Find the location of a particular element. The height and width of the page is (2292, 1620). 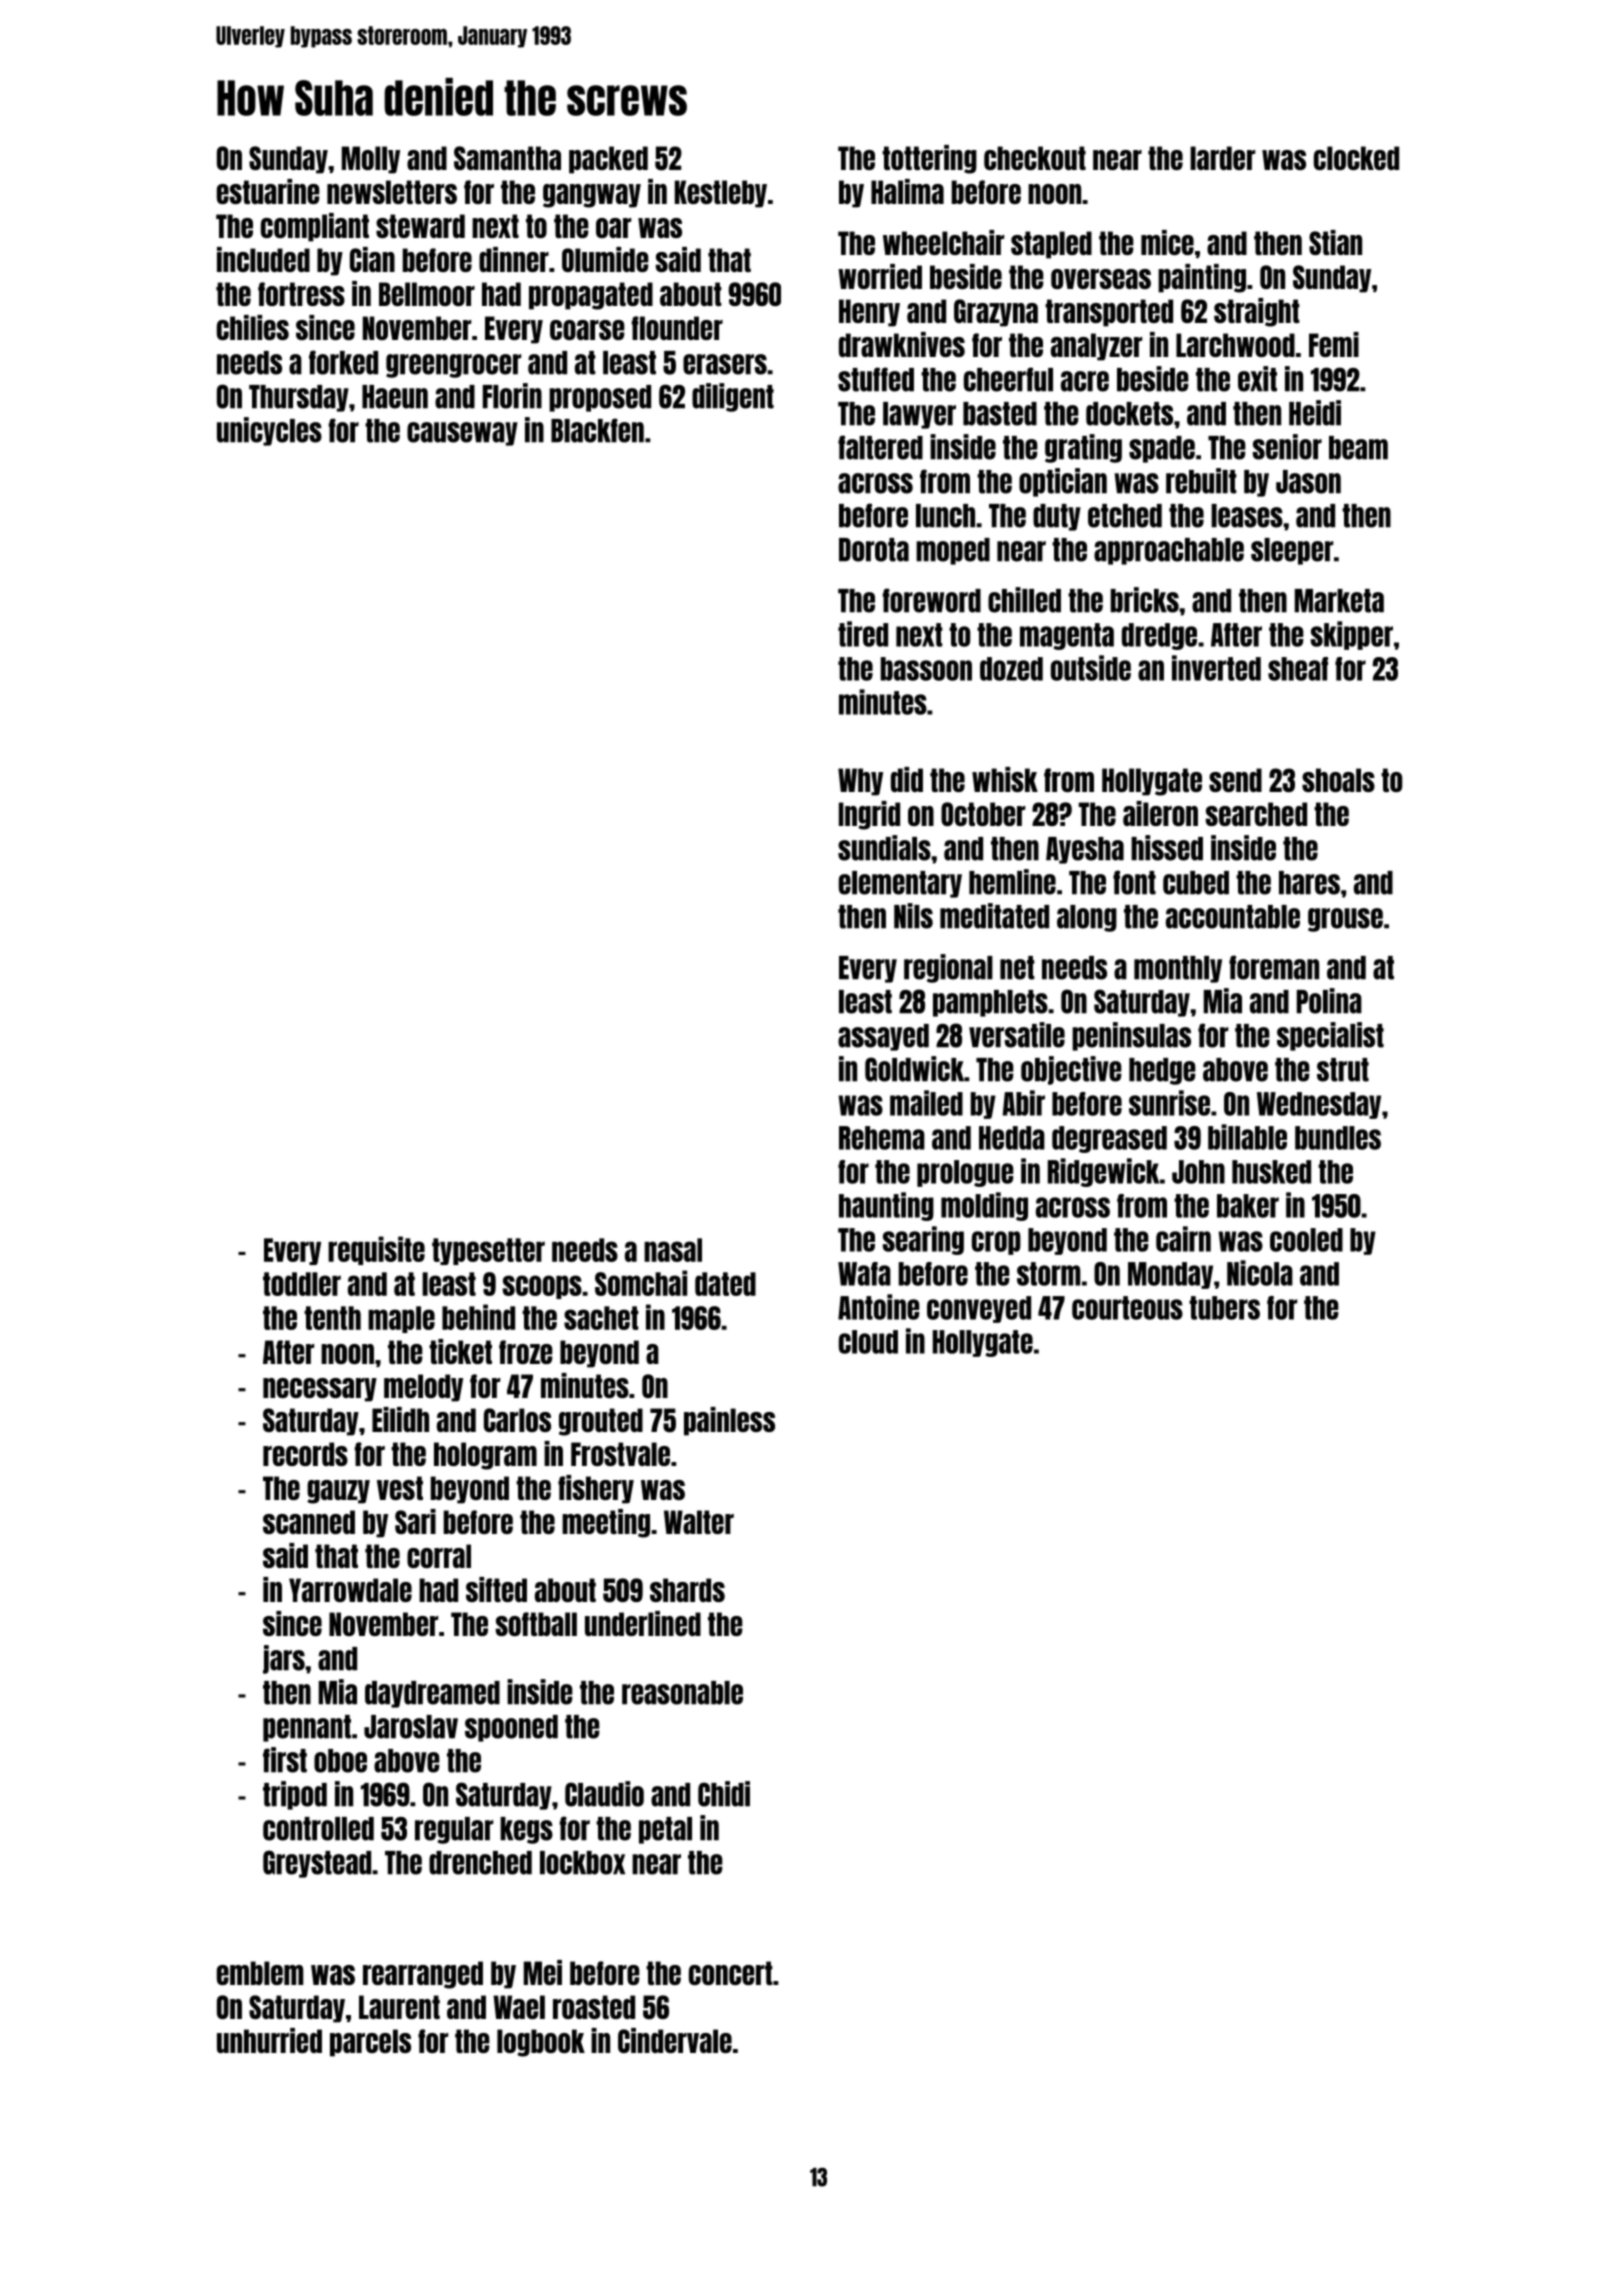

requisite is located at coordinates (376, 1250).
